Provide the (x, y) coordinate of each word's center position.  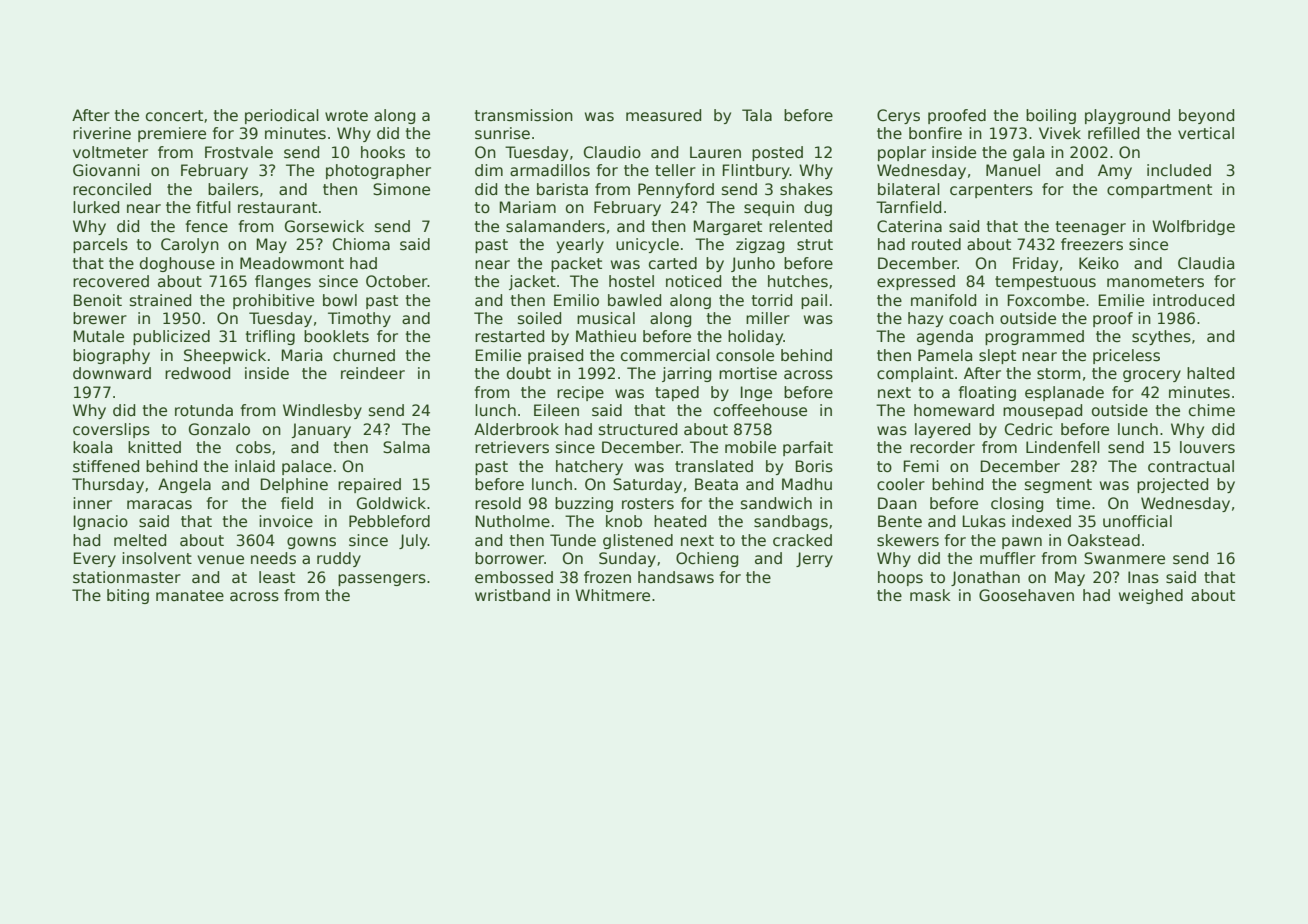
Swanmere (1124, 558)
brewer (100, 318)
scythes (1161, 337)
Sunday (627, 559)
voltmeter (110, 152)
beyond (1206, 116)
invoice (286, 521)
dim (489, 170)
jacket (532, 282)
